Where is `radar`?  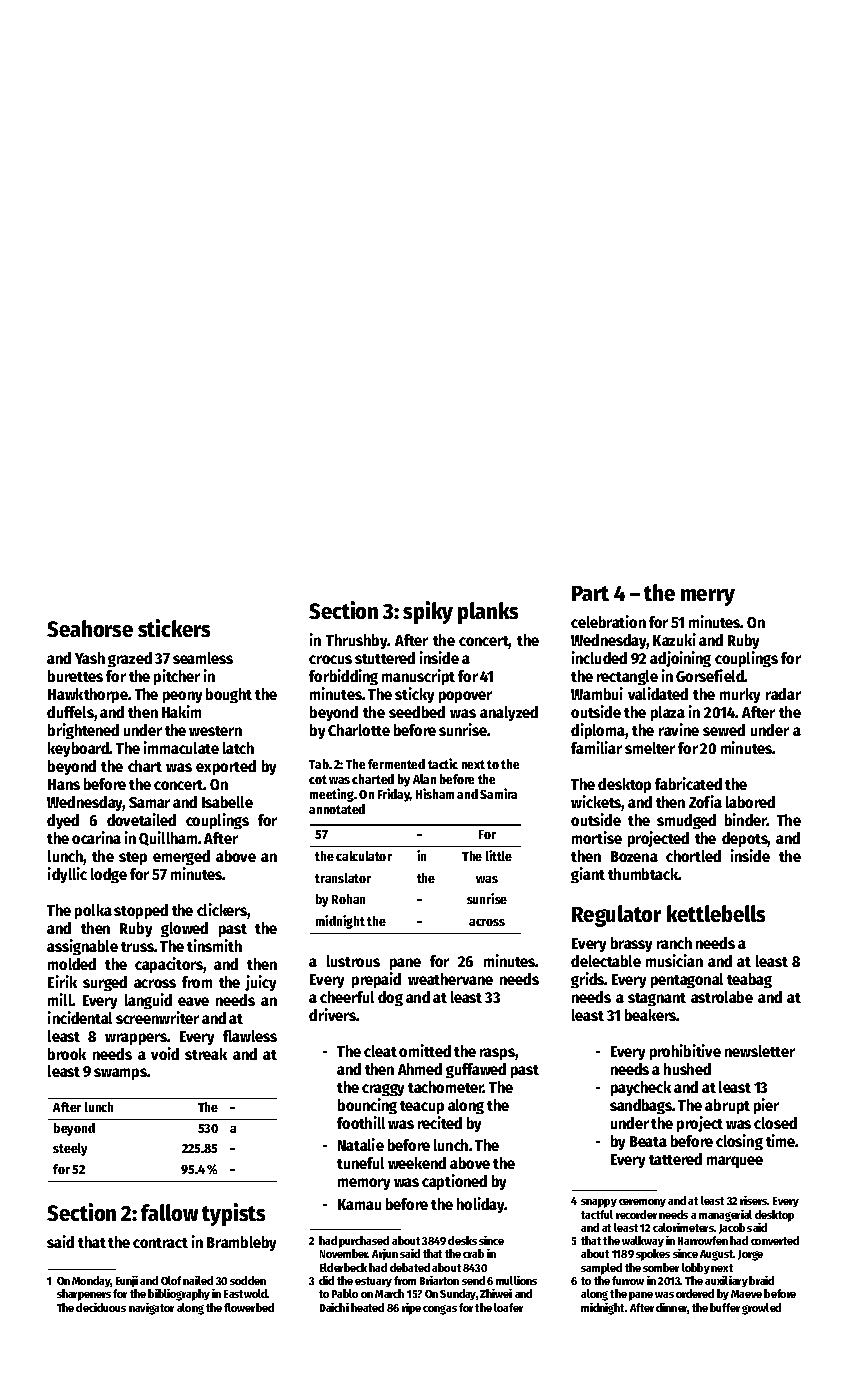 radar is located at coordinates (783, 694).
